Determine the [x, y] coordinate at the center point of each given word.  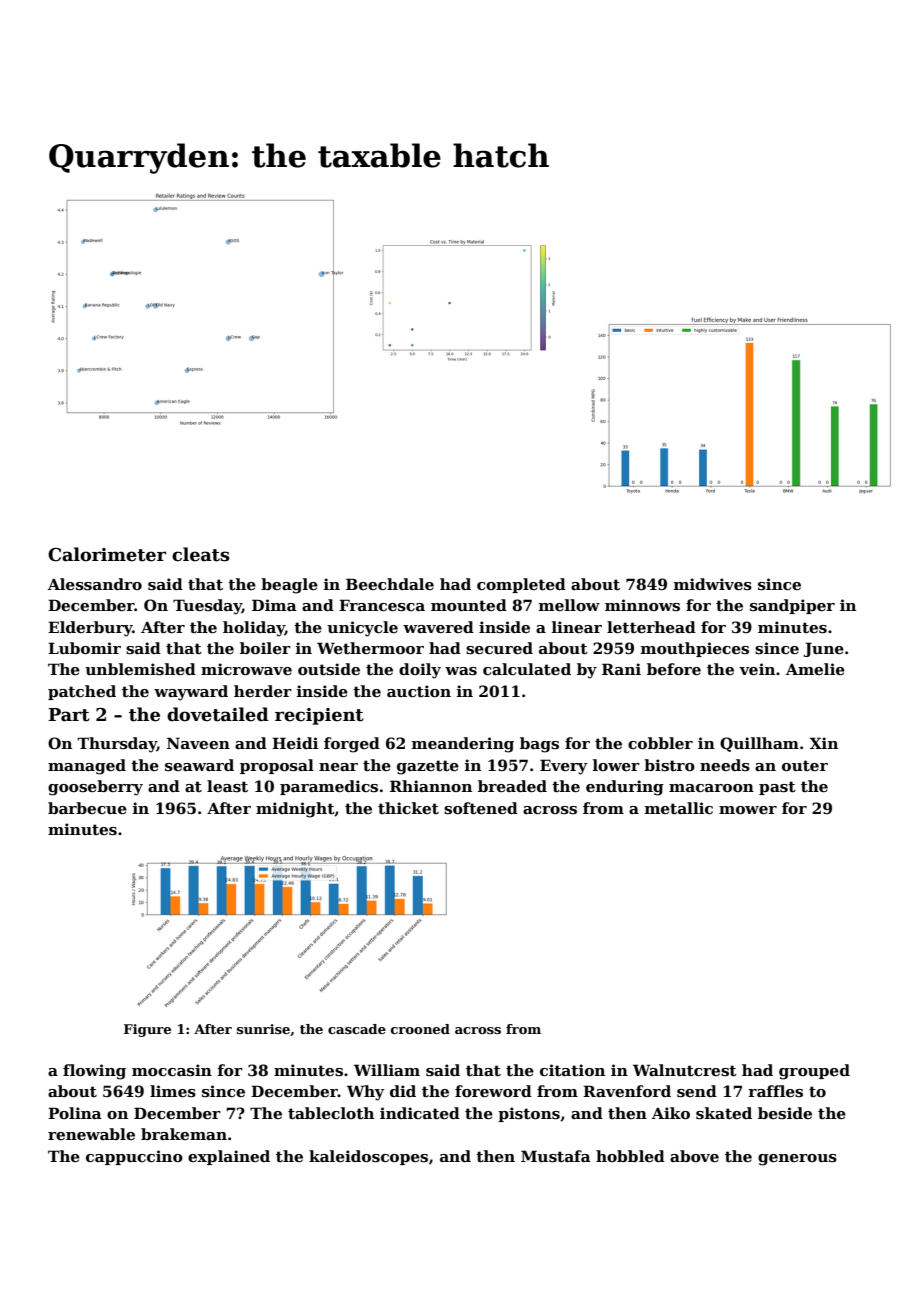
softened [481, 808]
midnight [295, 810]
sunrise [263, 1029]
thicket [408, 808]
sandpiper [792, 606]
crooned [420, 1029]
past [777, 788]
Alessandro [95, 584]
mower [748, 810]
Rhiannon [431, 786]
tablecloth [331, 1113]
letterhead [651, 627]
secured [499, 648]
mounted [469, 605]
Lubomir [84, 648]
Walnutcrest [685, 1070]
